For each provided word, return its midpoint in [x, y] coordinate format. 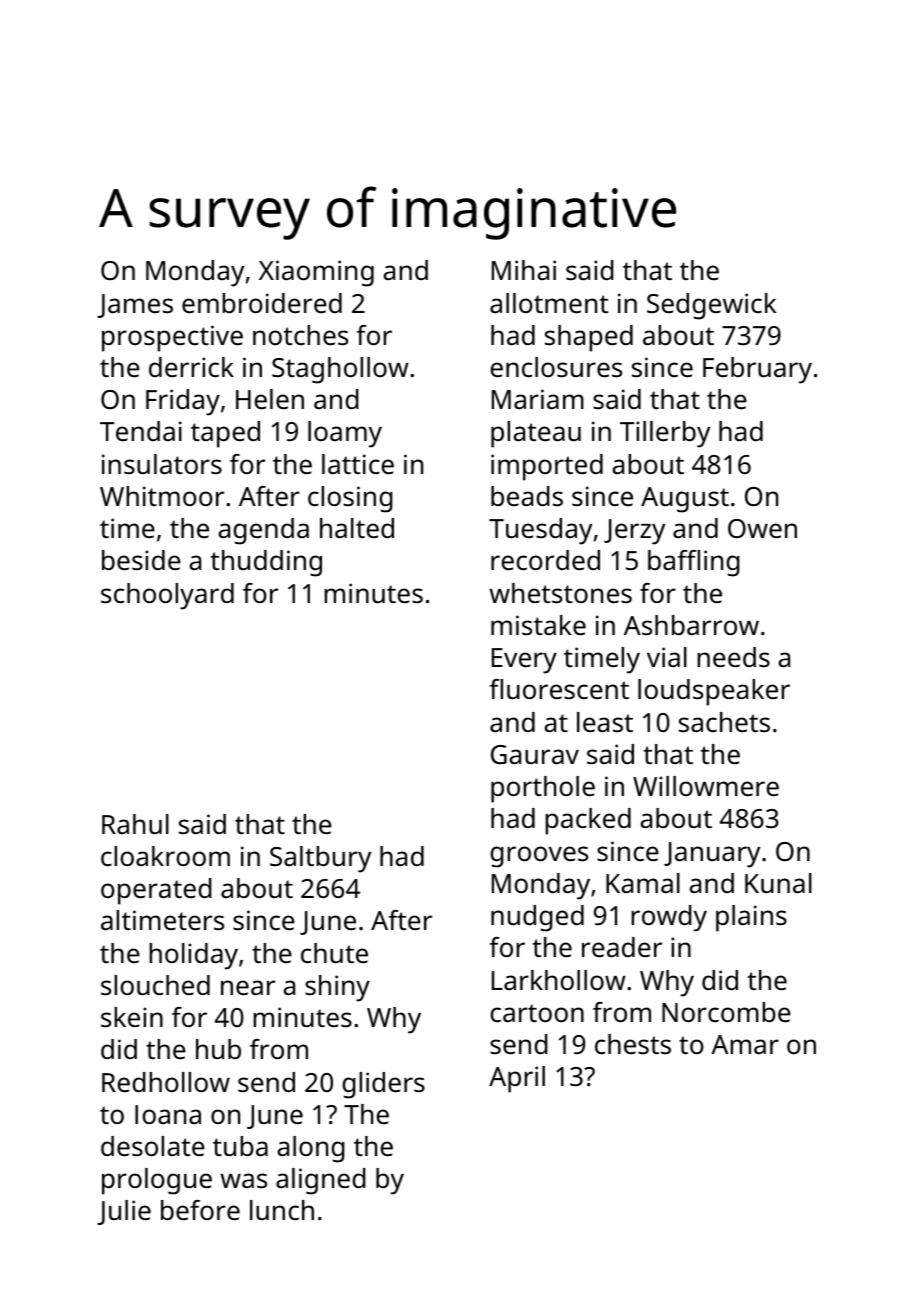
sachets [724, 722]
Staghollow [340, 370]
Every [524, 661]
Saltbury [320, 859]
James [135, 306]
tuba [240, 1146]
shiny [337, 988]
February [757, 370]
